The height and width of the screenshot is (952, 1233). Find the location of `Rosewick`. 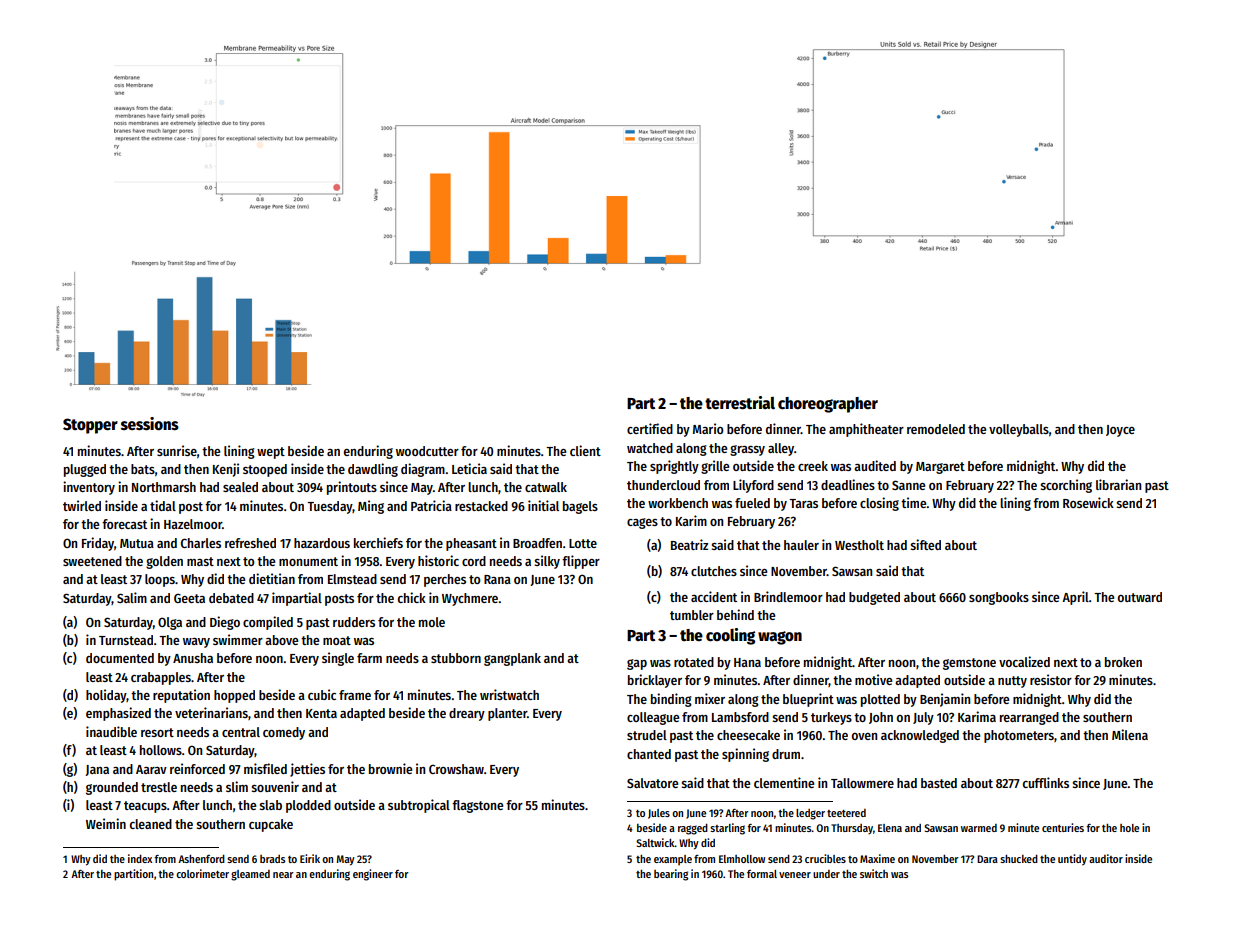

Rosewick is located at coordinates (1088, 502).
